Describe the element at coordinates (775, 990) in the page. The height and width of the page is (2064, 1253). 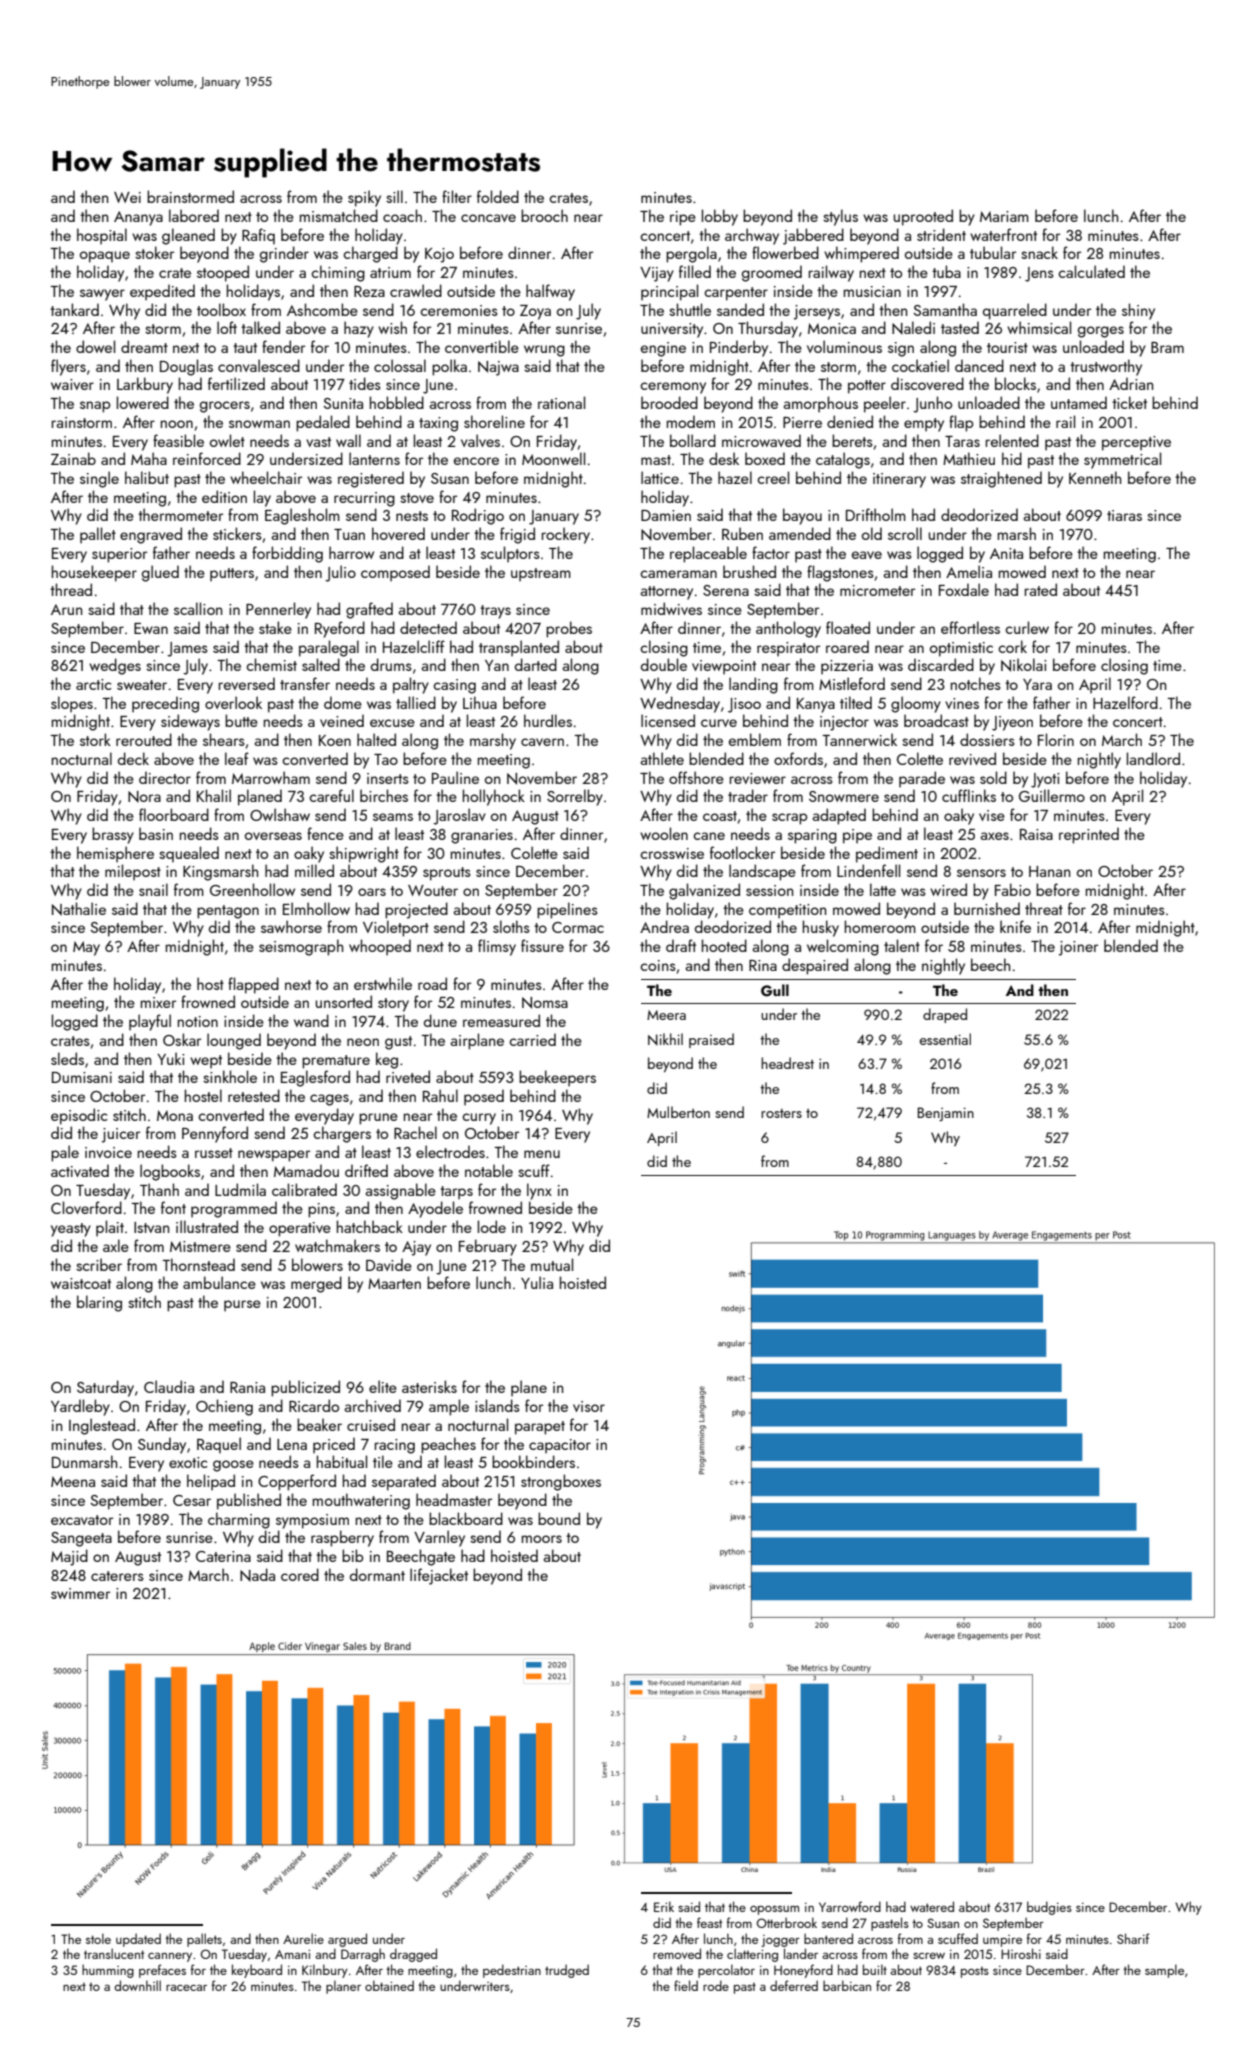
I see `Gull` at that location.
